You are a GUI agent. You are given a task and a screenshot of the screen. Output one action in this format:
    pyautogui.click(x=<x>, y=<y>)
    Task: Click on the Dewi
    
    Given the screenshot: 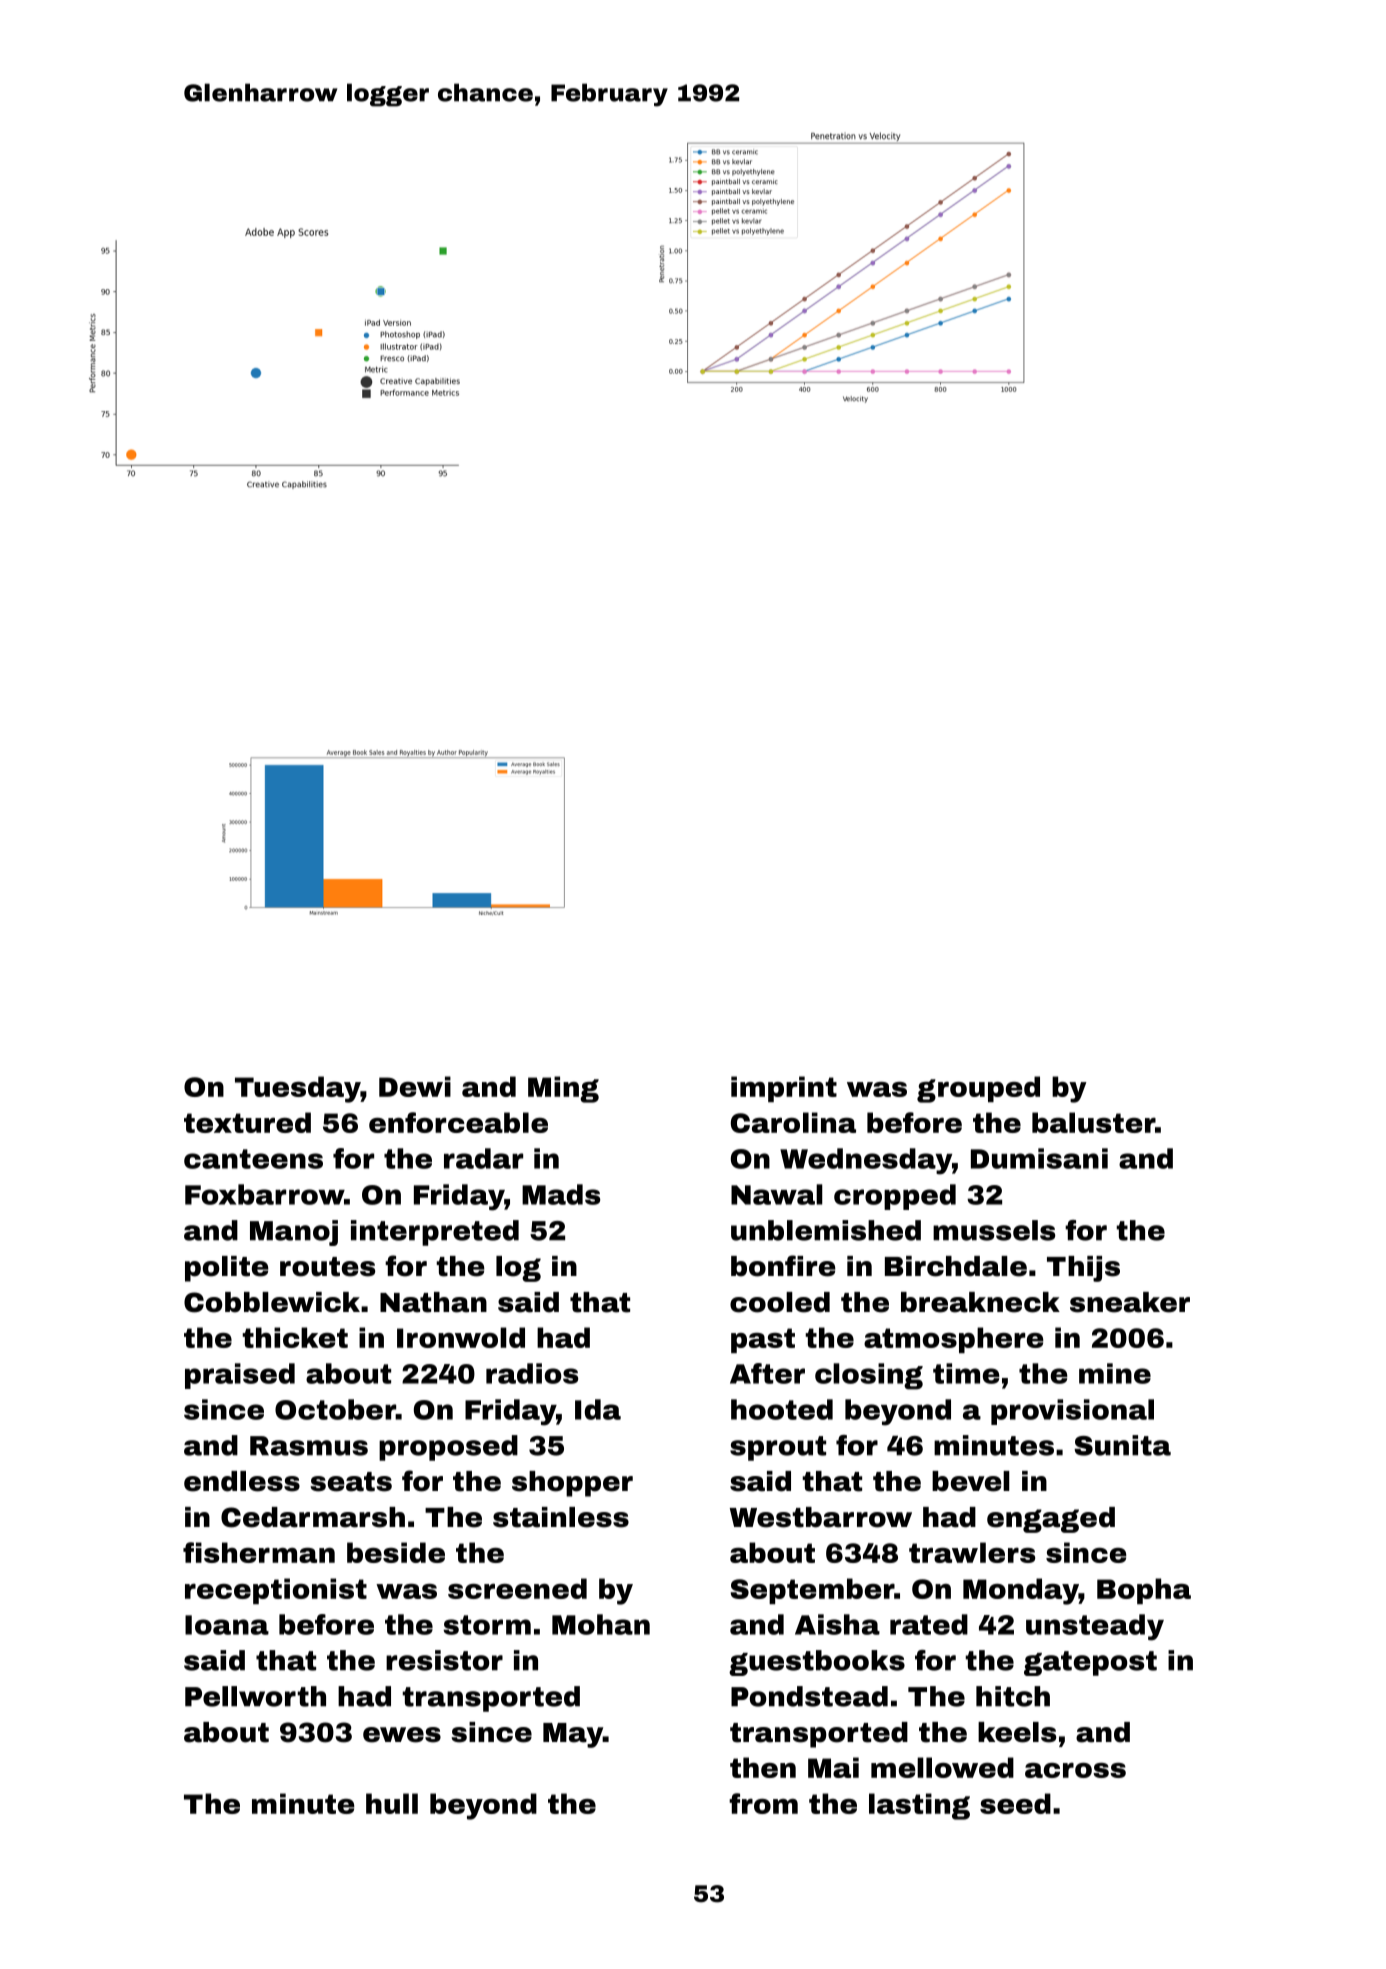 What is the action you would take?
    pyautogui.click(x=415, y=1086)
